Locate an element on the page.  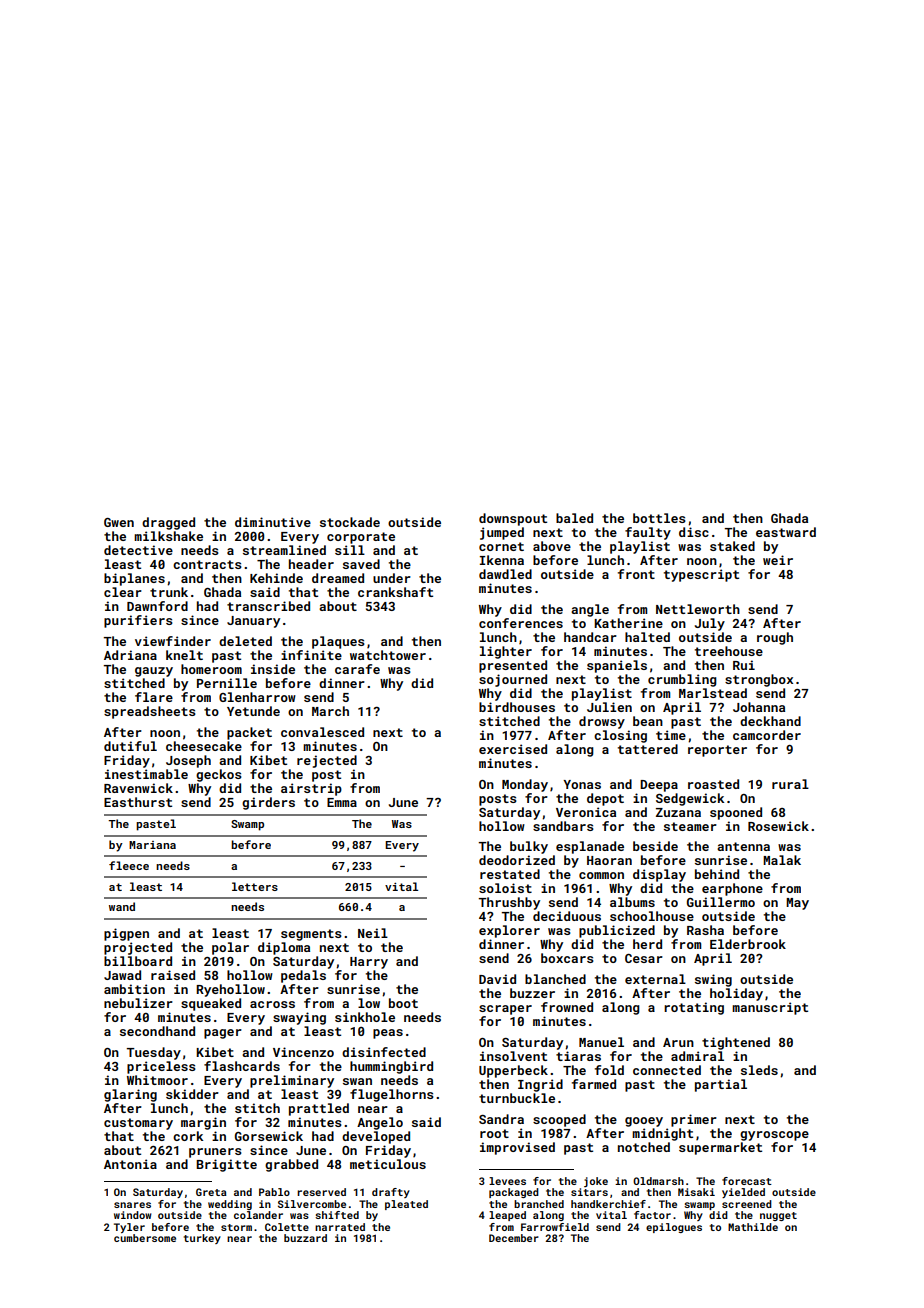
December is located at coordinates (514, 1238).
